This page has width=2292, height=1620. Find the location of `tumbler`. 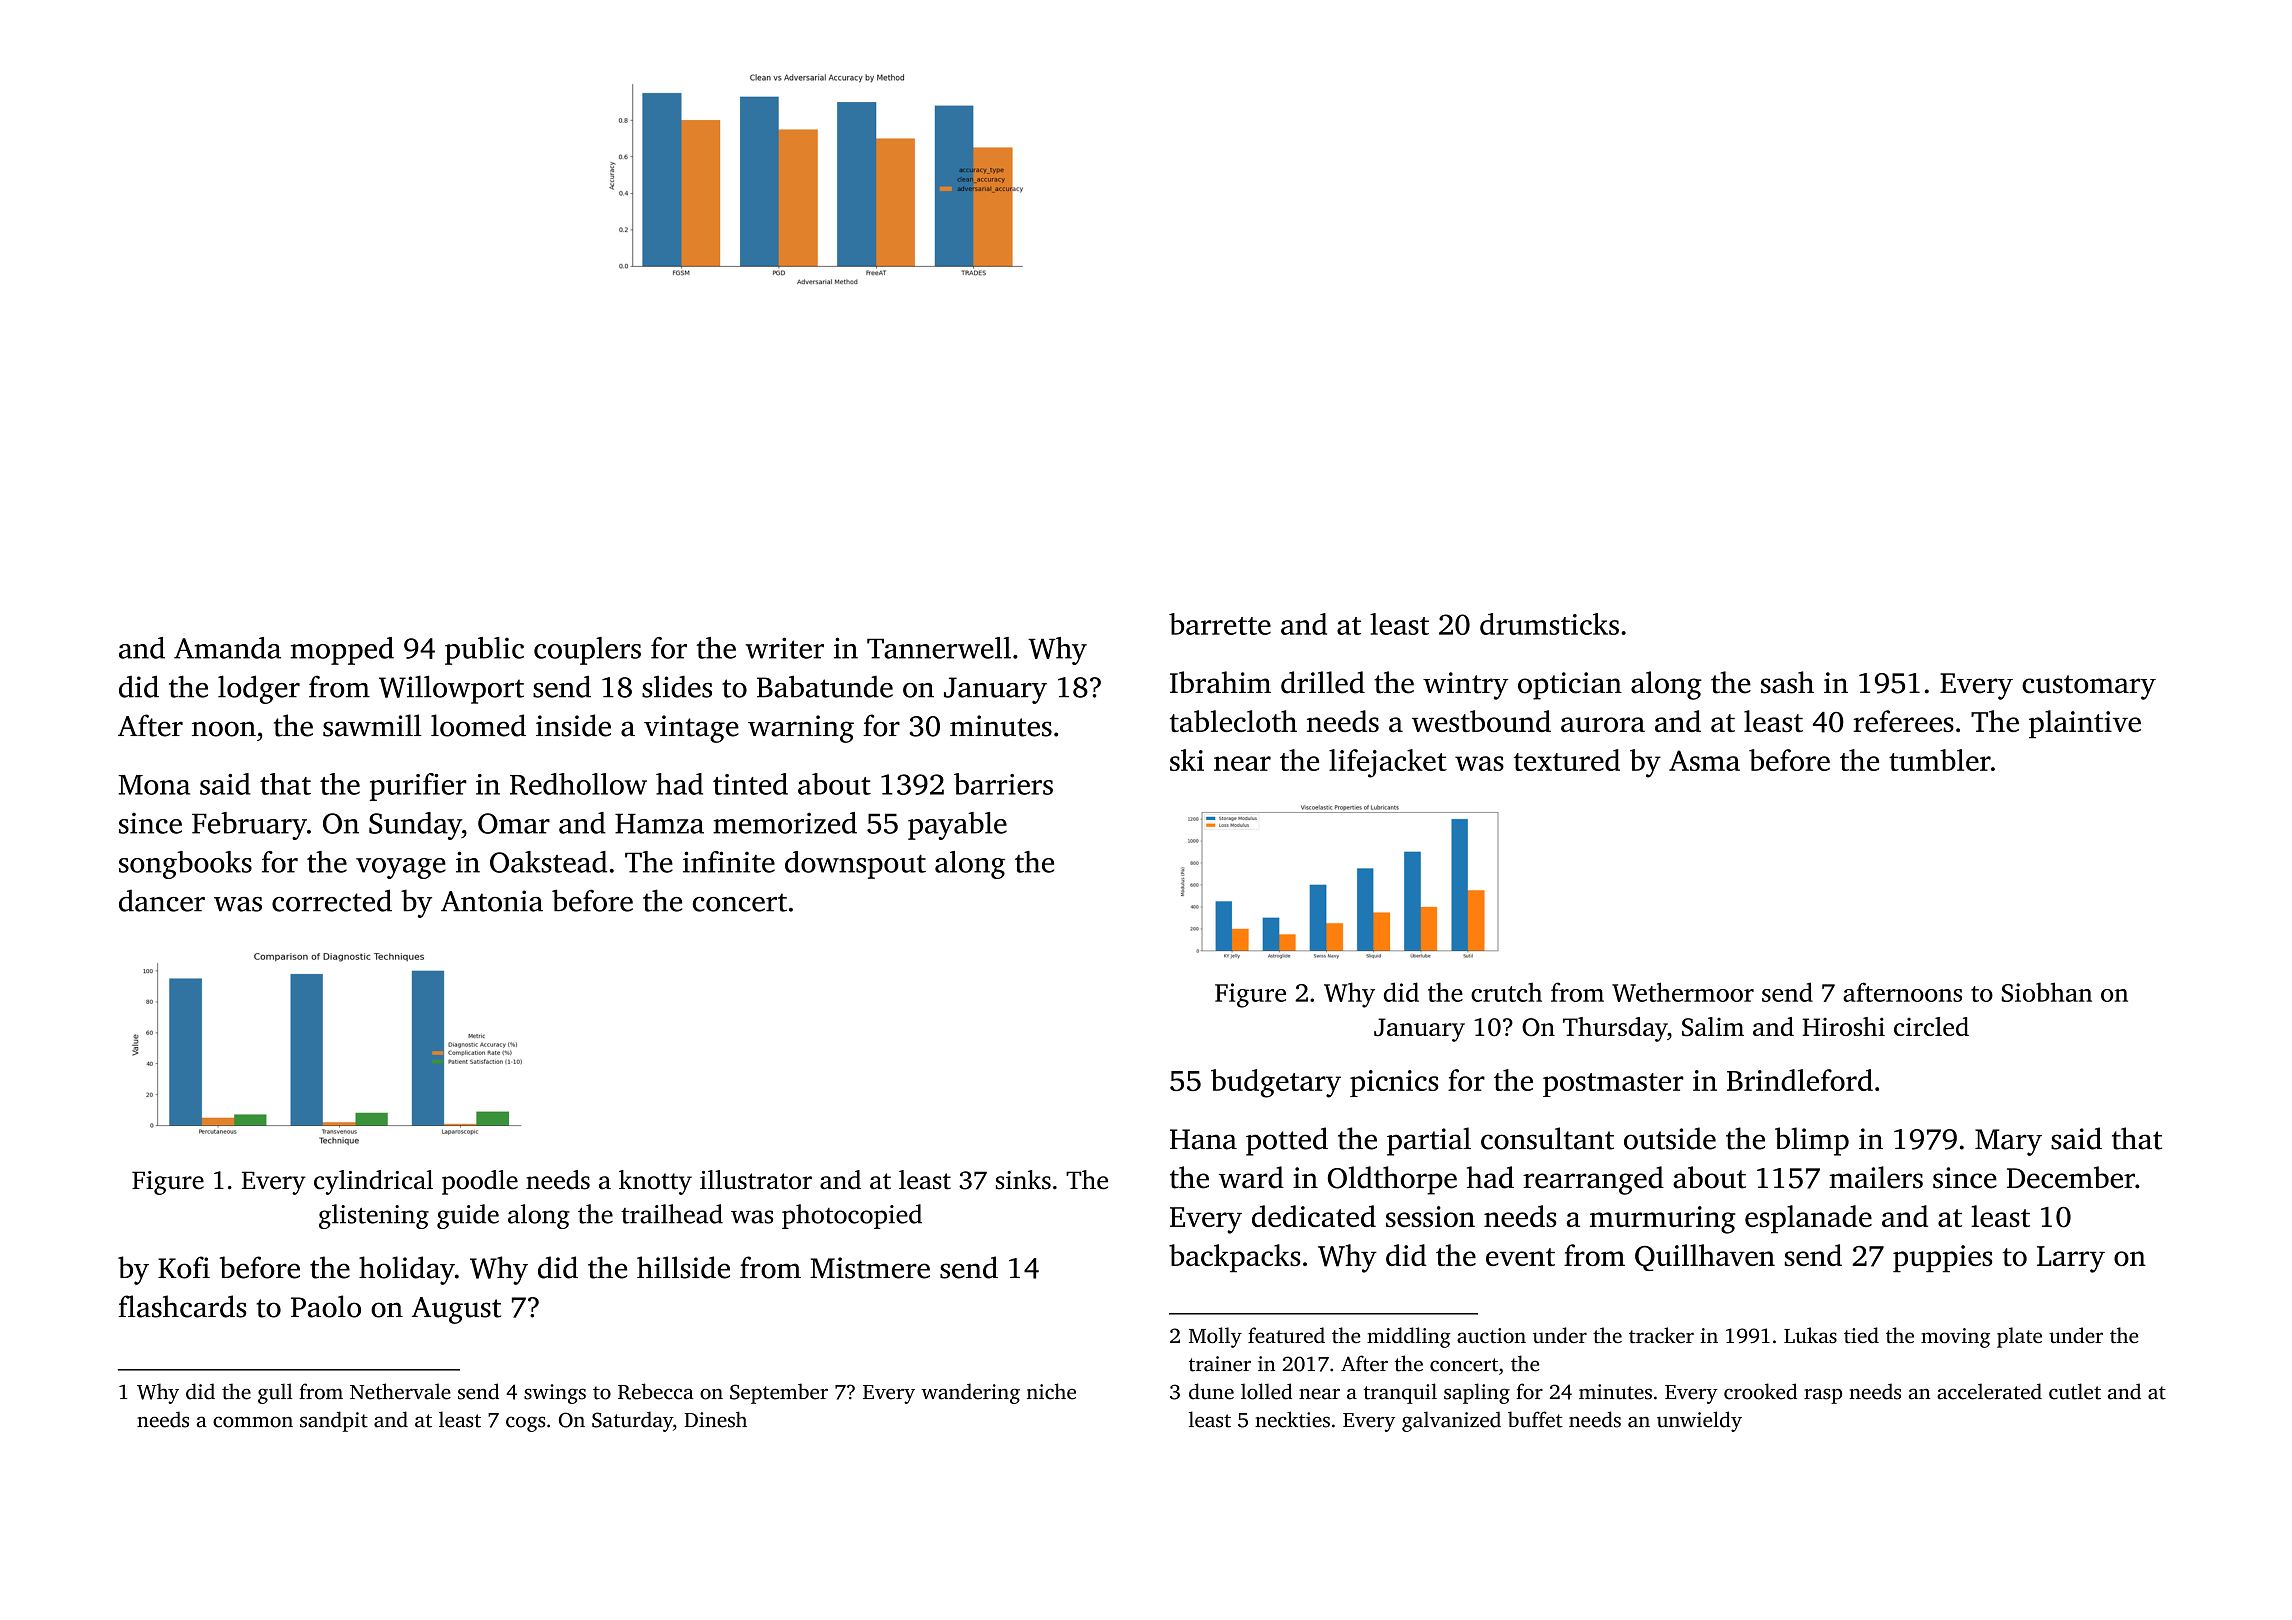

tumbler is located at coordinates (1940, 760).
